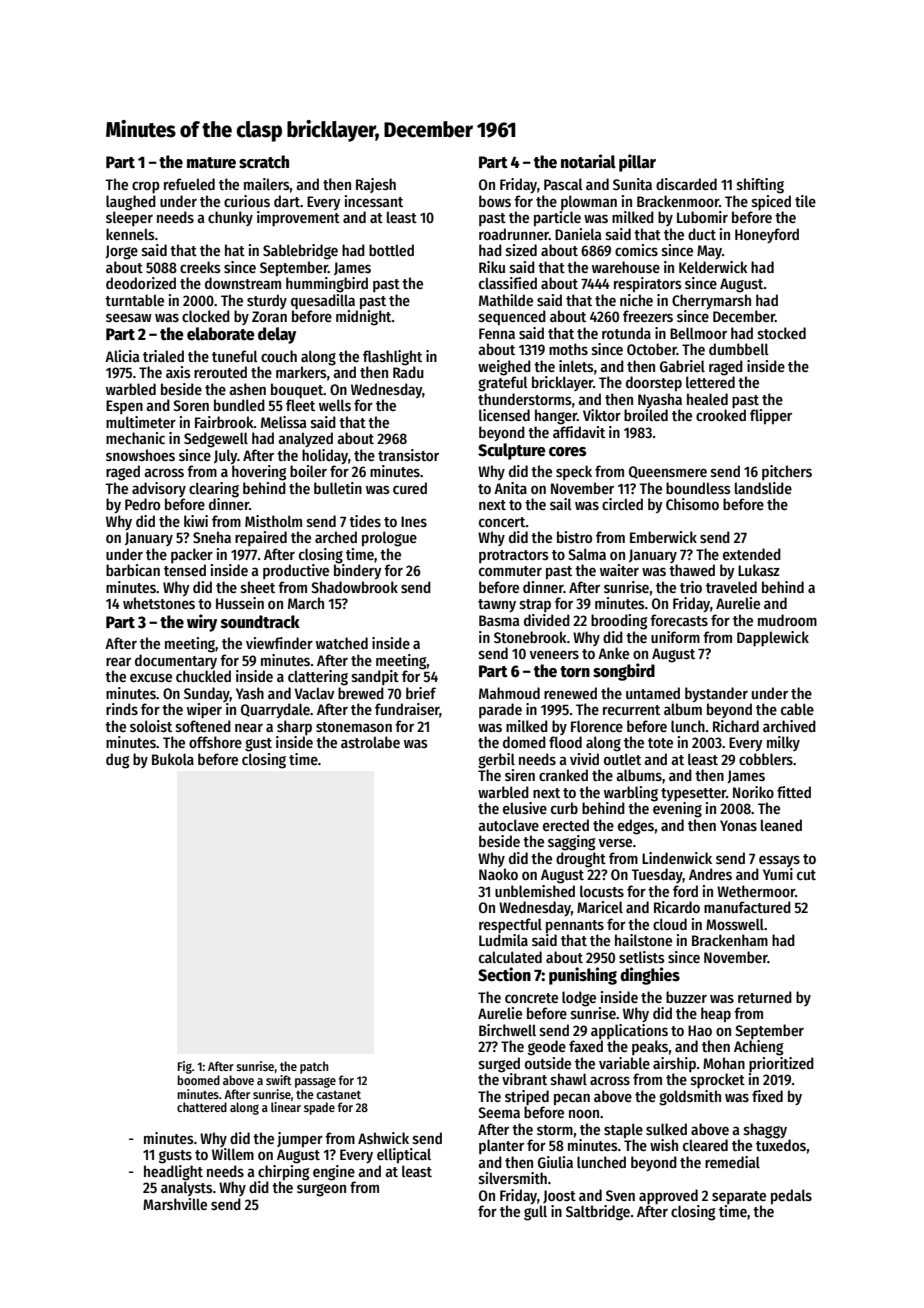 This screenshot has width=924, height=1308. What do you see at coordinates (574, 472) in the screenshot?
I see `speck` at bounding box center [574, 472].
